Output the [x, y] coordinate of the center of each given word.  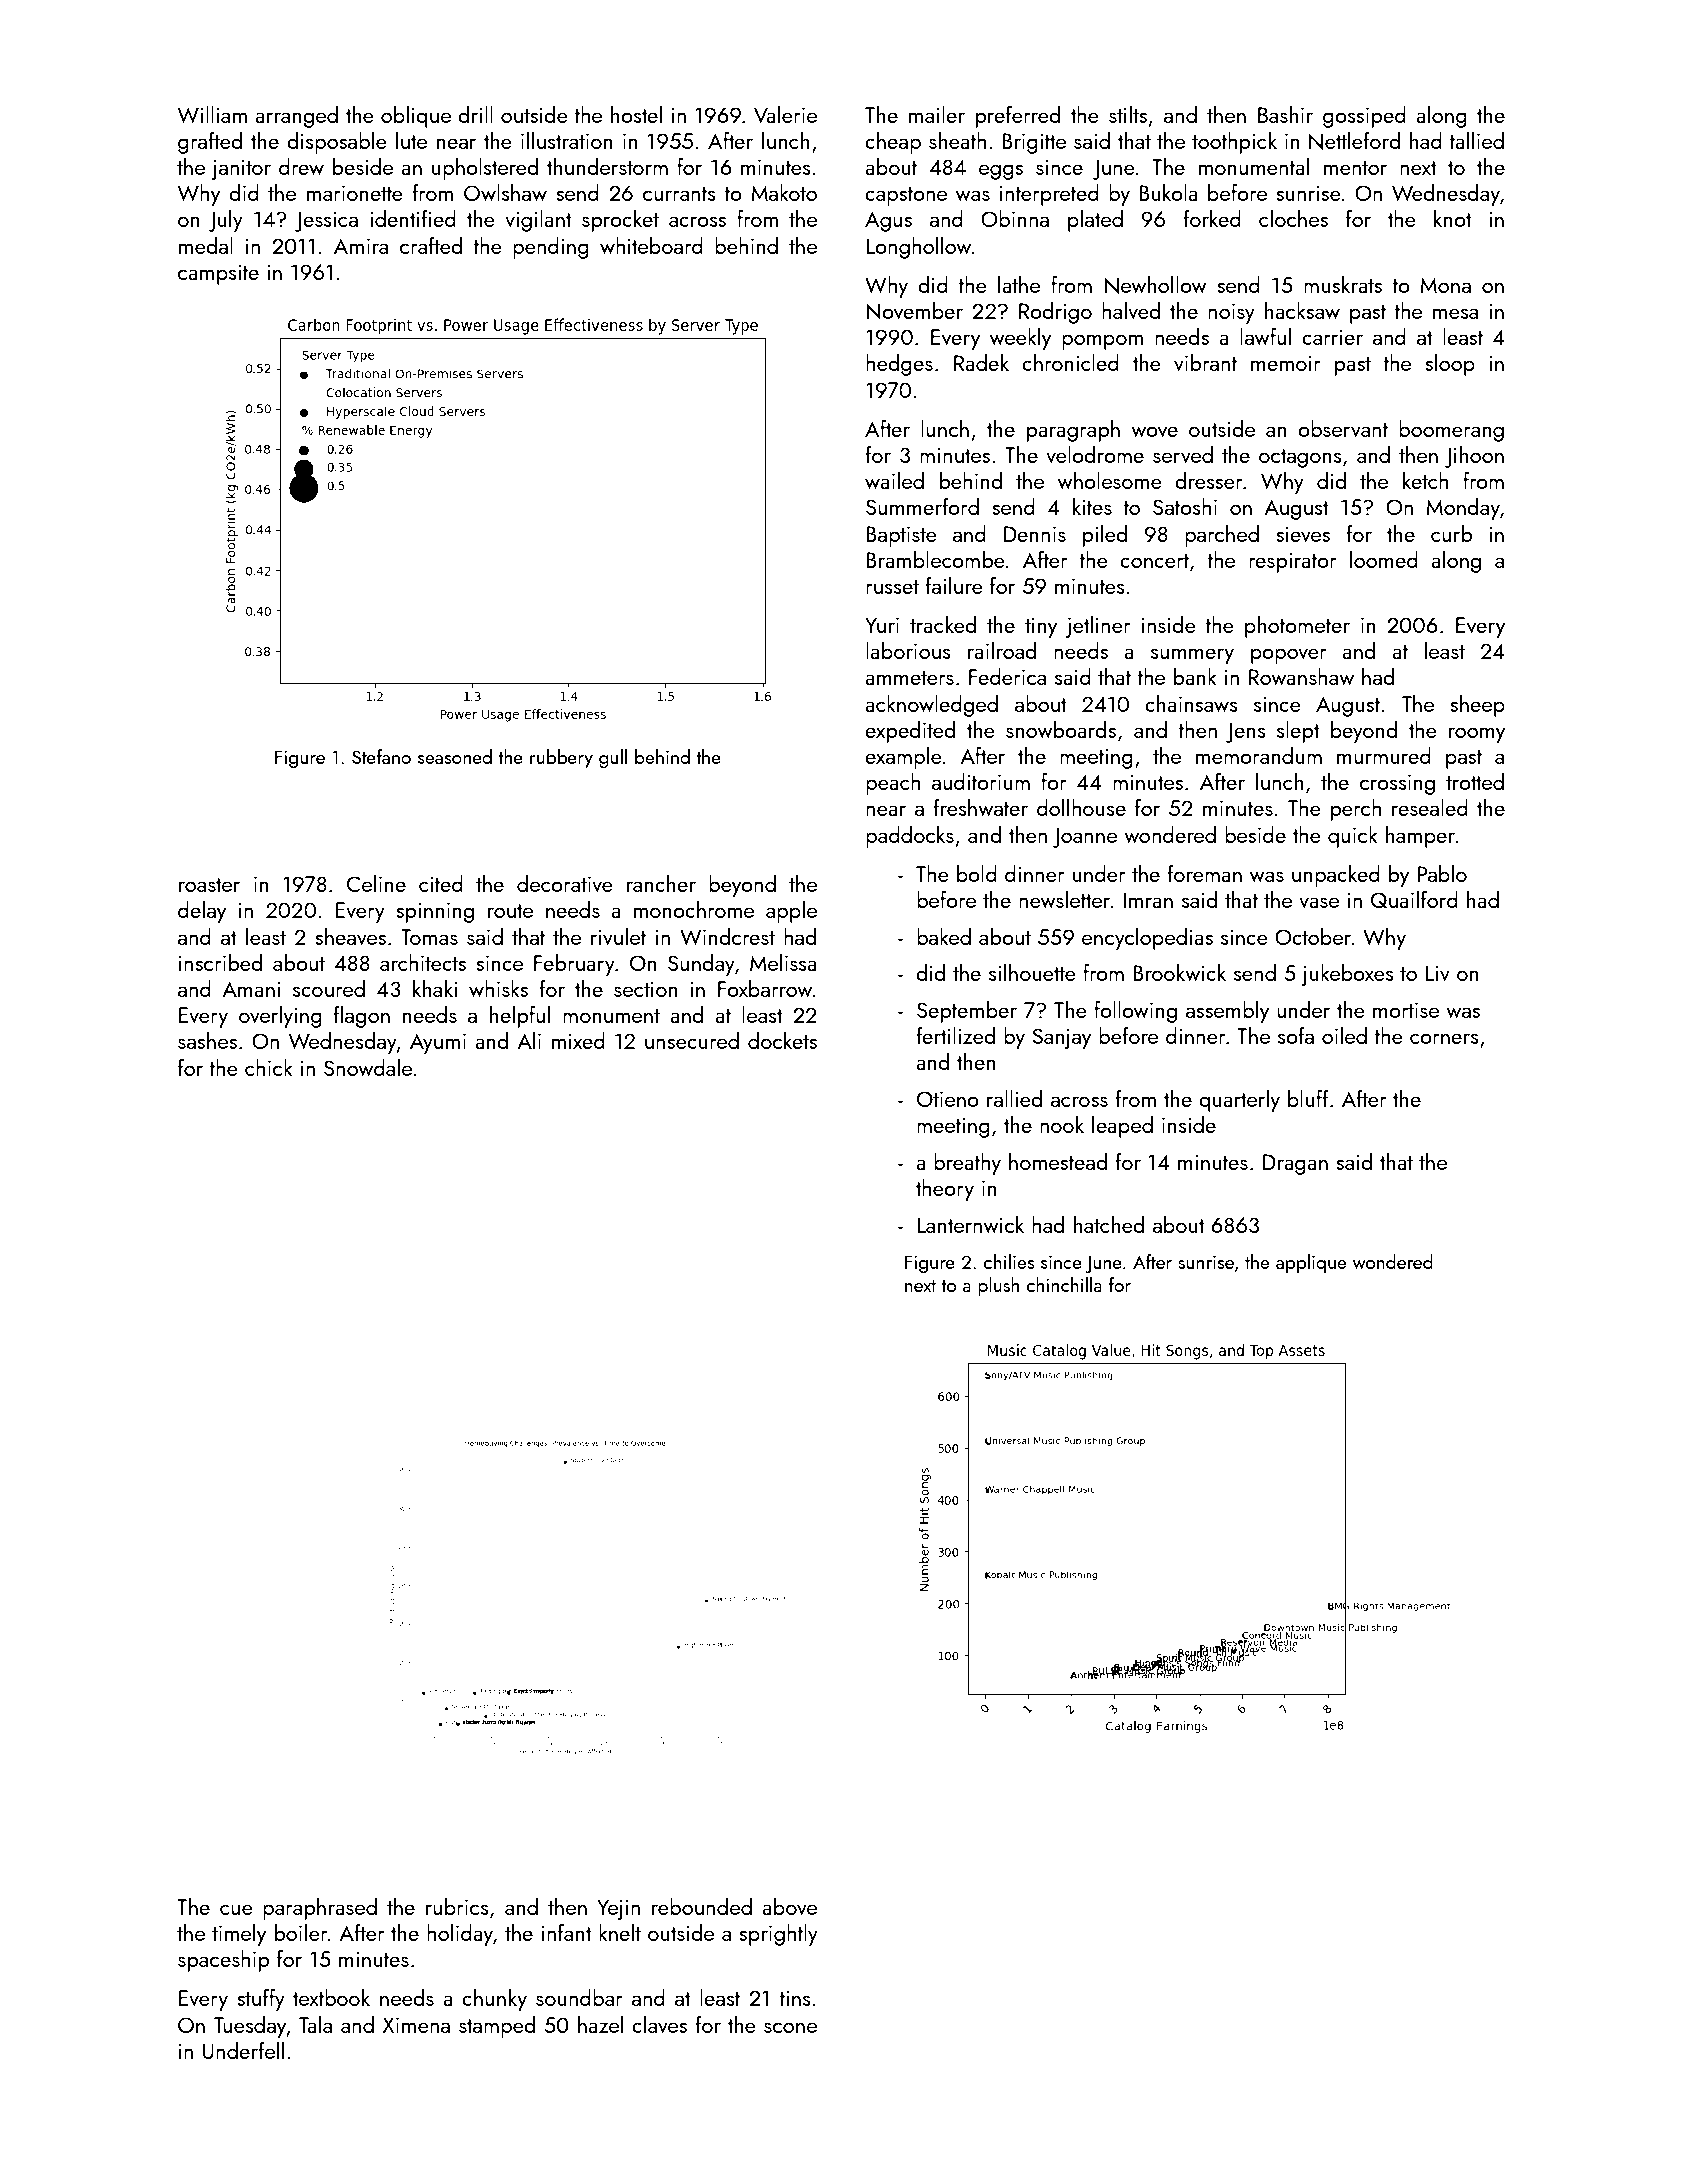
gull [613, 758]
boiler [301, 1932]
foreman [1205, 873]
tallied [1476, 140]
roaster [209, 885]
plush [998, 1286]
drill [475, 114]
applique [1311, 1263]
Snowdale [368, 1067]
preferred [1018, 117]
